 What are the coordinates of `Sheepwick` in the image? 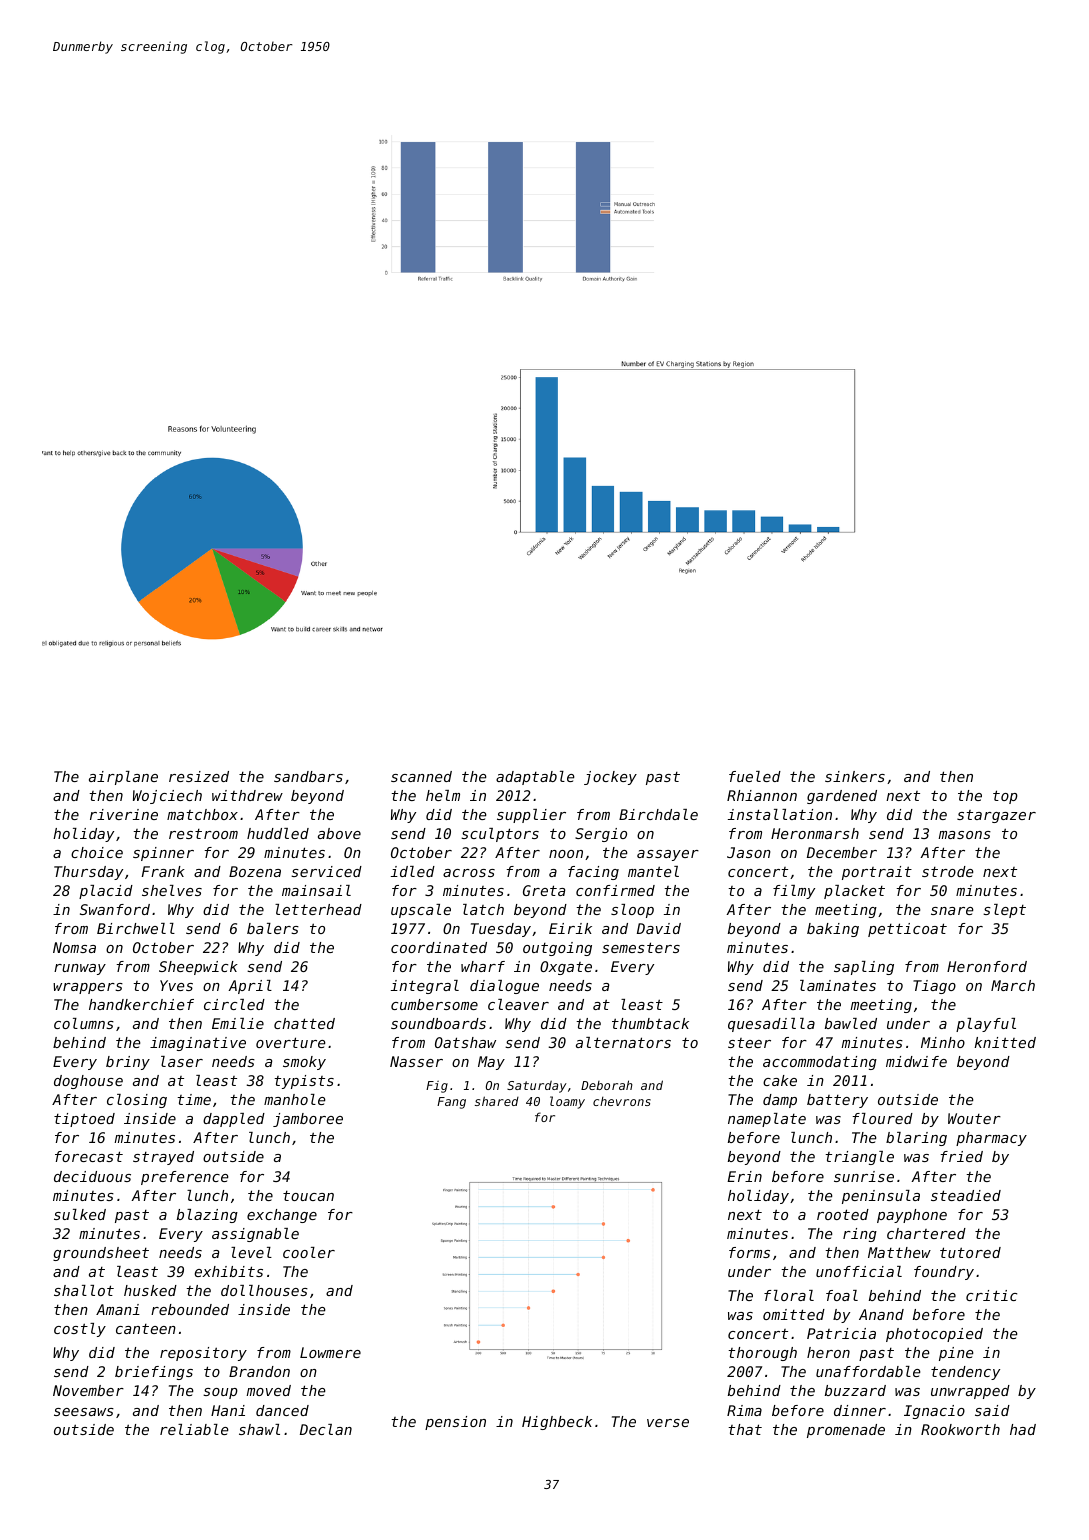 It's located at (198, 968).
